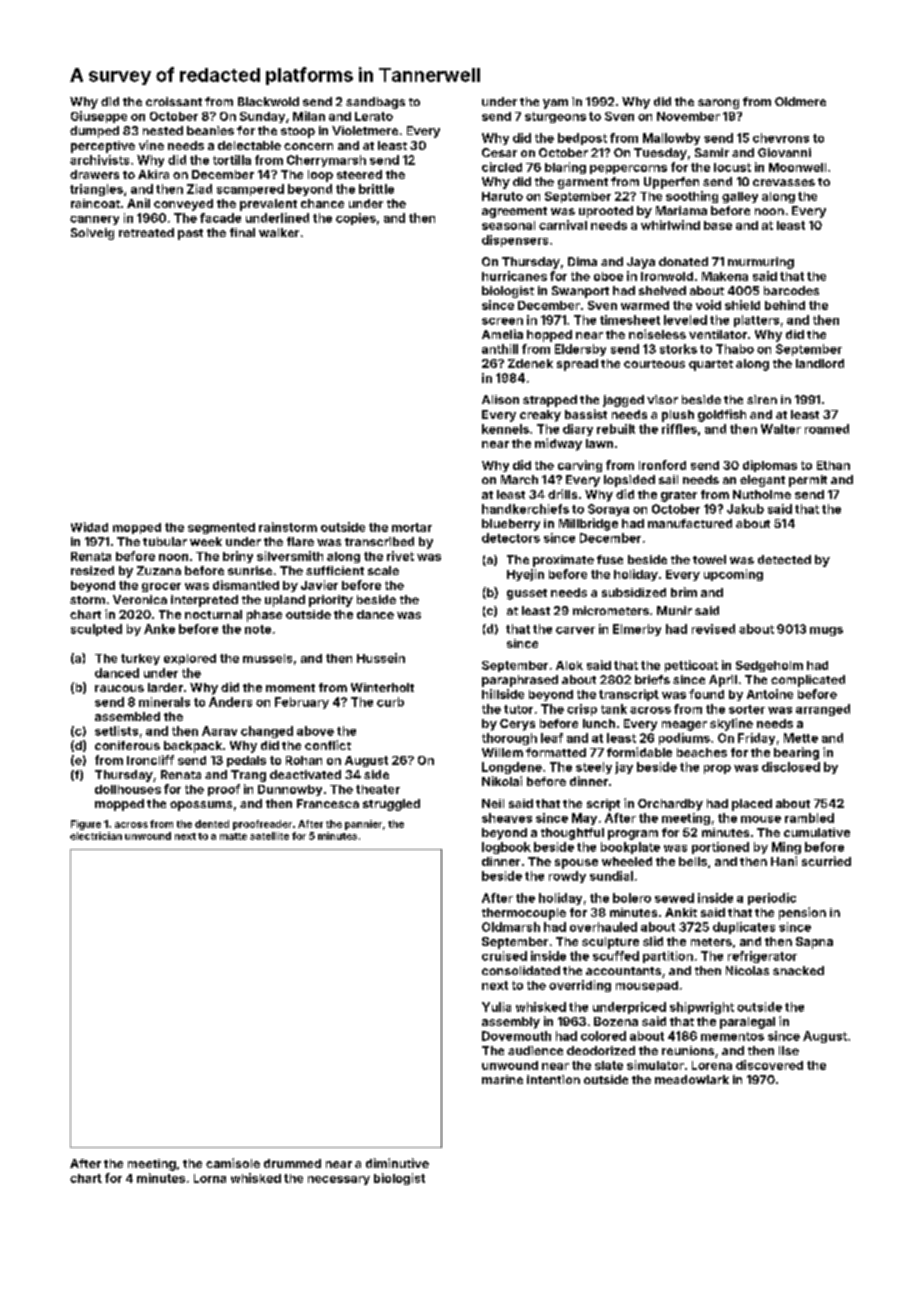 Image resolution: width=924 pixels, height=1308 pixels. I want to click on Ziad, so click(199, 189).
